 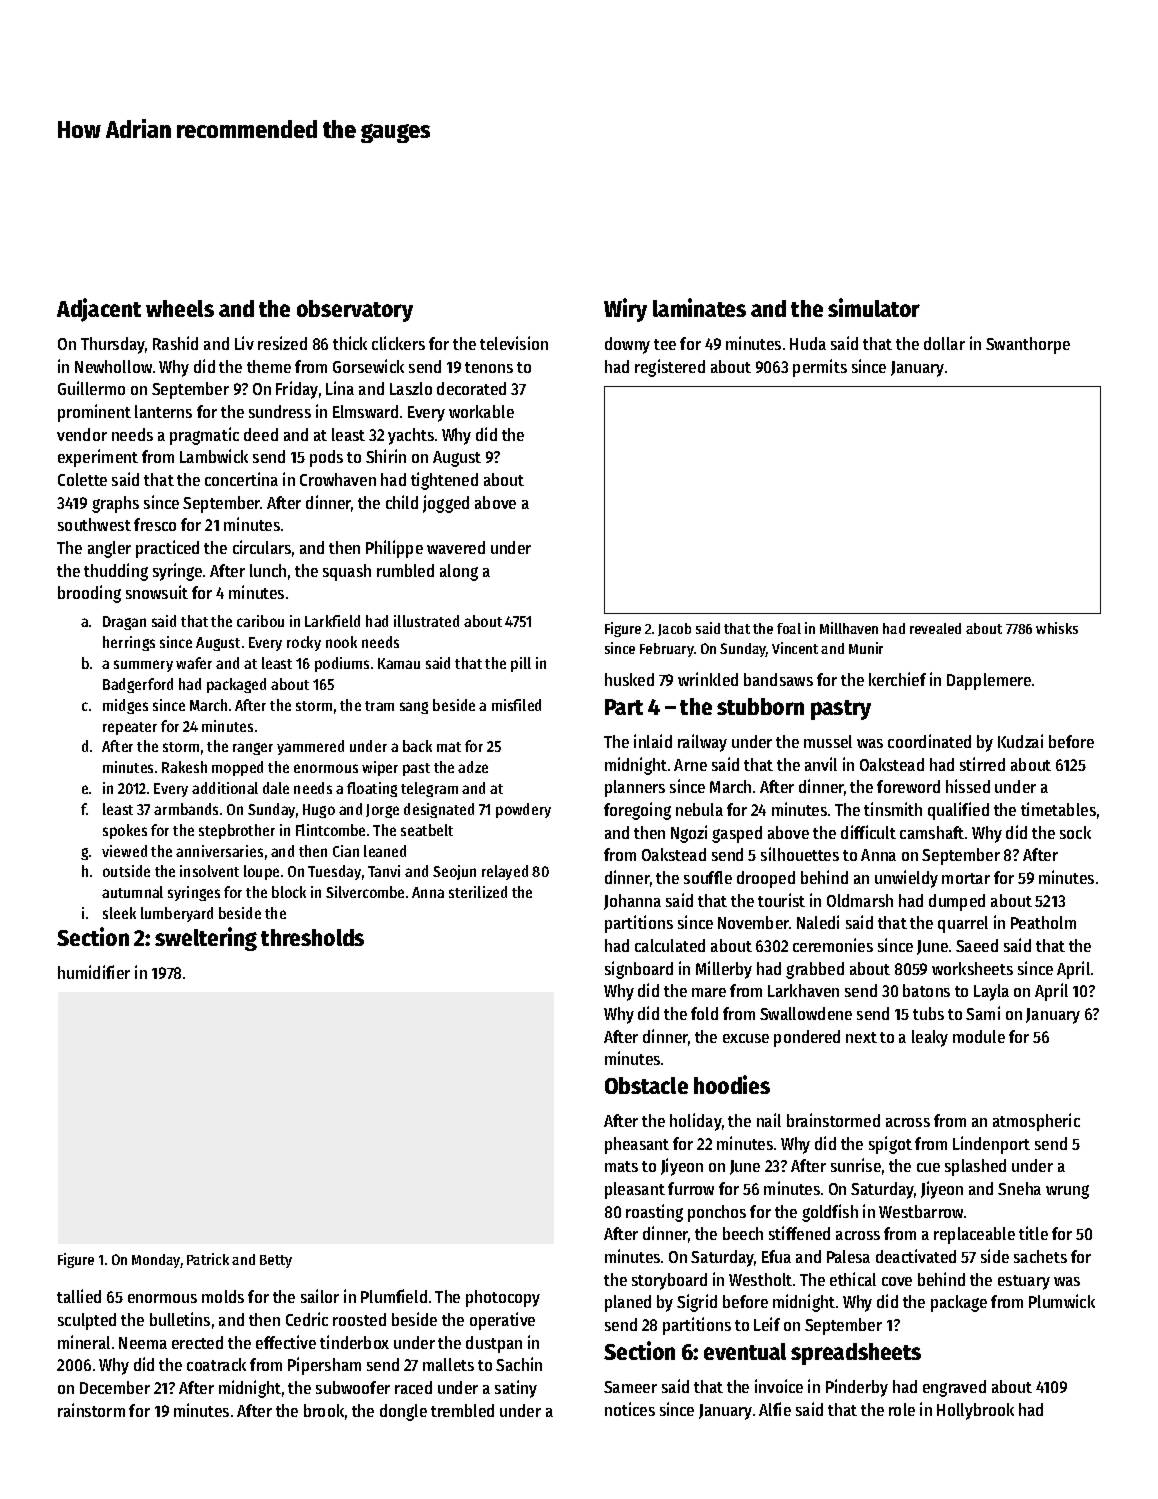 What do you see at coordinates (180, 1319) in the screenshot?
I see `bulletins` at bounding box center [180, 1319].
